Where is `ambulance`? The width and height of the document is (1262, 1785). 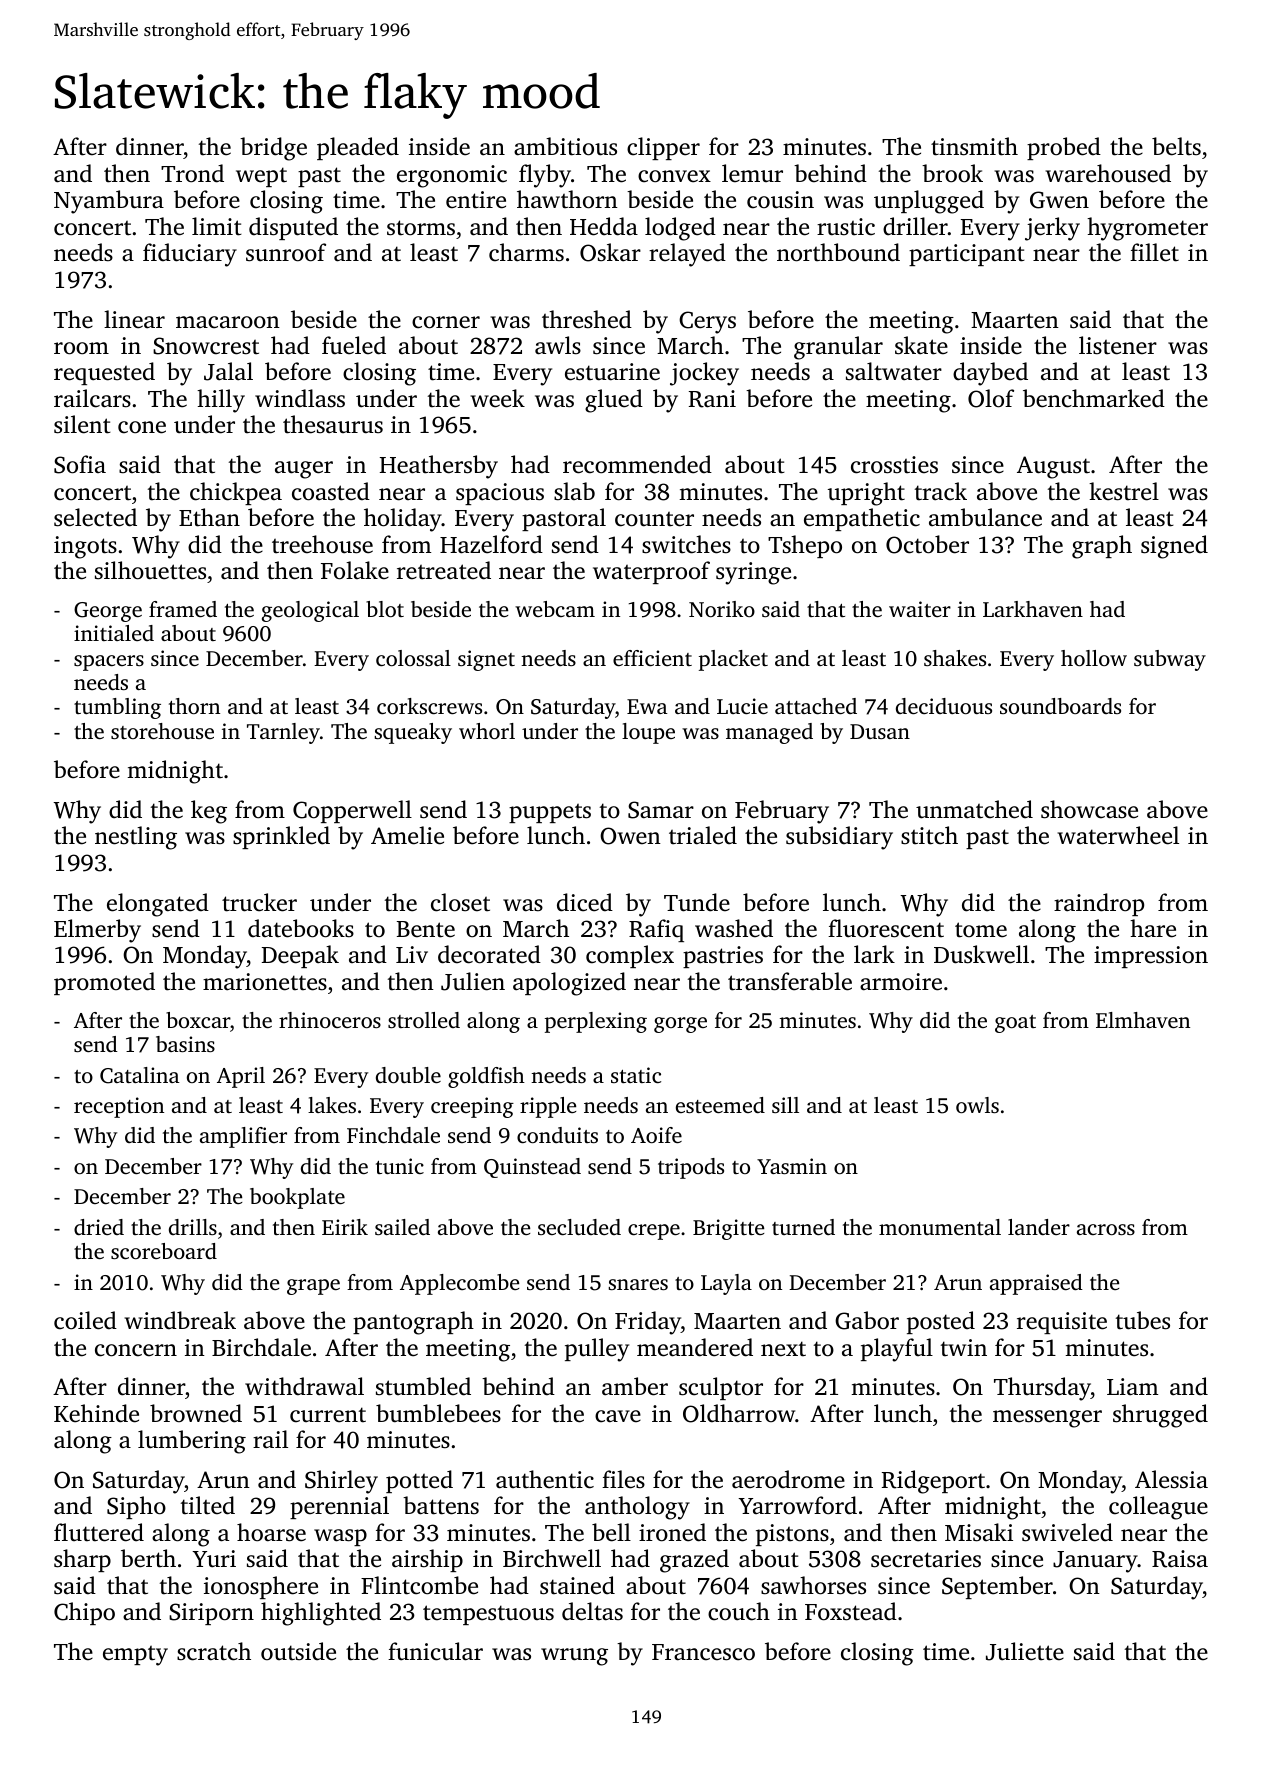
ambulance is located at coordinates (985, 517).
